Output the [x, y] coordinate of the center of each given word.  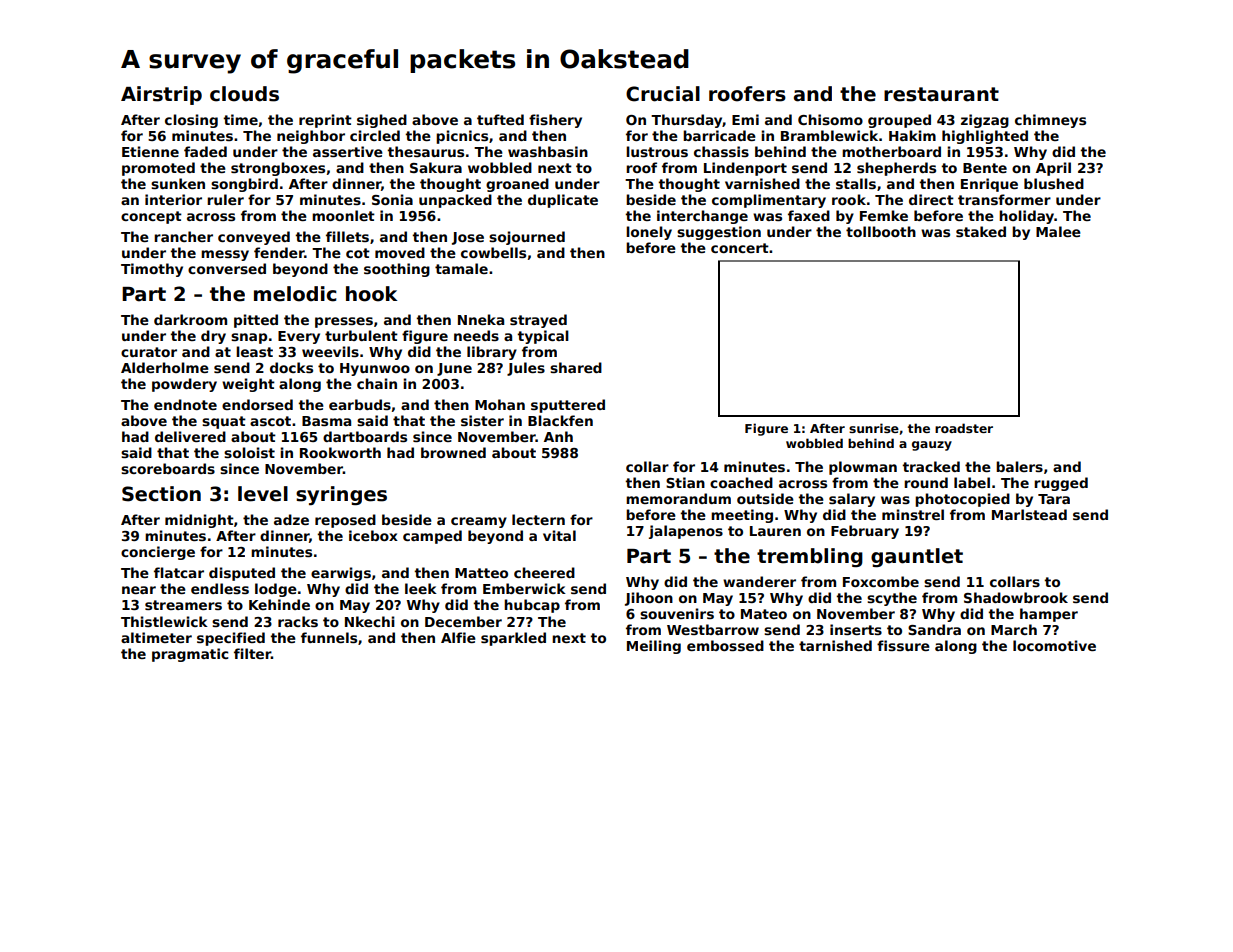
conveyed [254, 238]
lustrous [657, 151]
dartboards [365, 436]
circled [375, 135]
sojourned [527, 238]
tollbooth [881, 231]
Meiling [654, 647]
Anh [558, 436]
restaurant [941, 94]
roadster [964, 428]
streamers [183, 605]
